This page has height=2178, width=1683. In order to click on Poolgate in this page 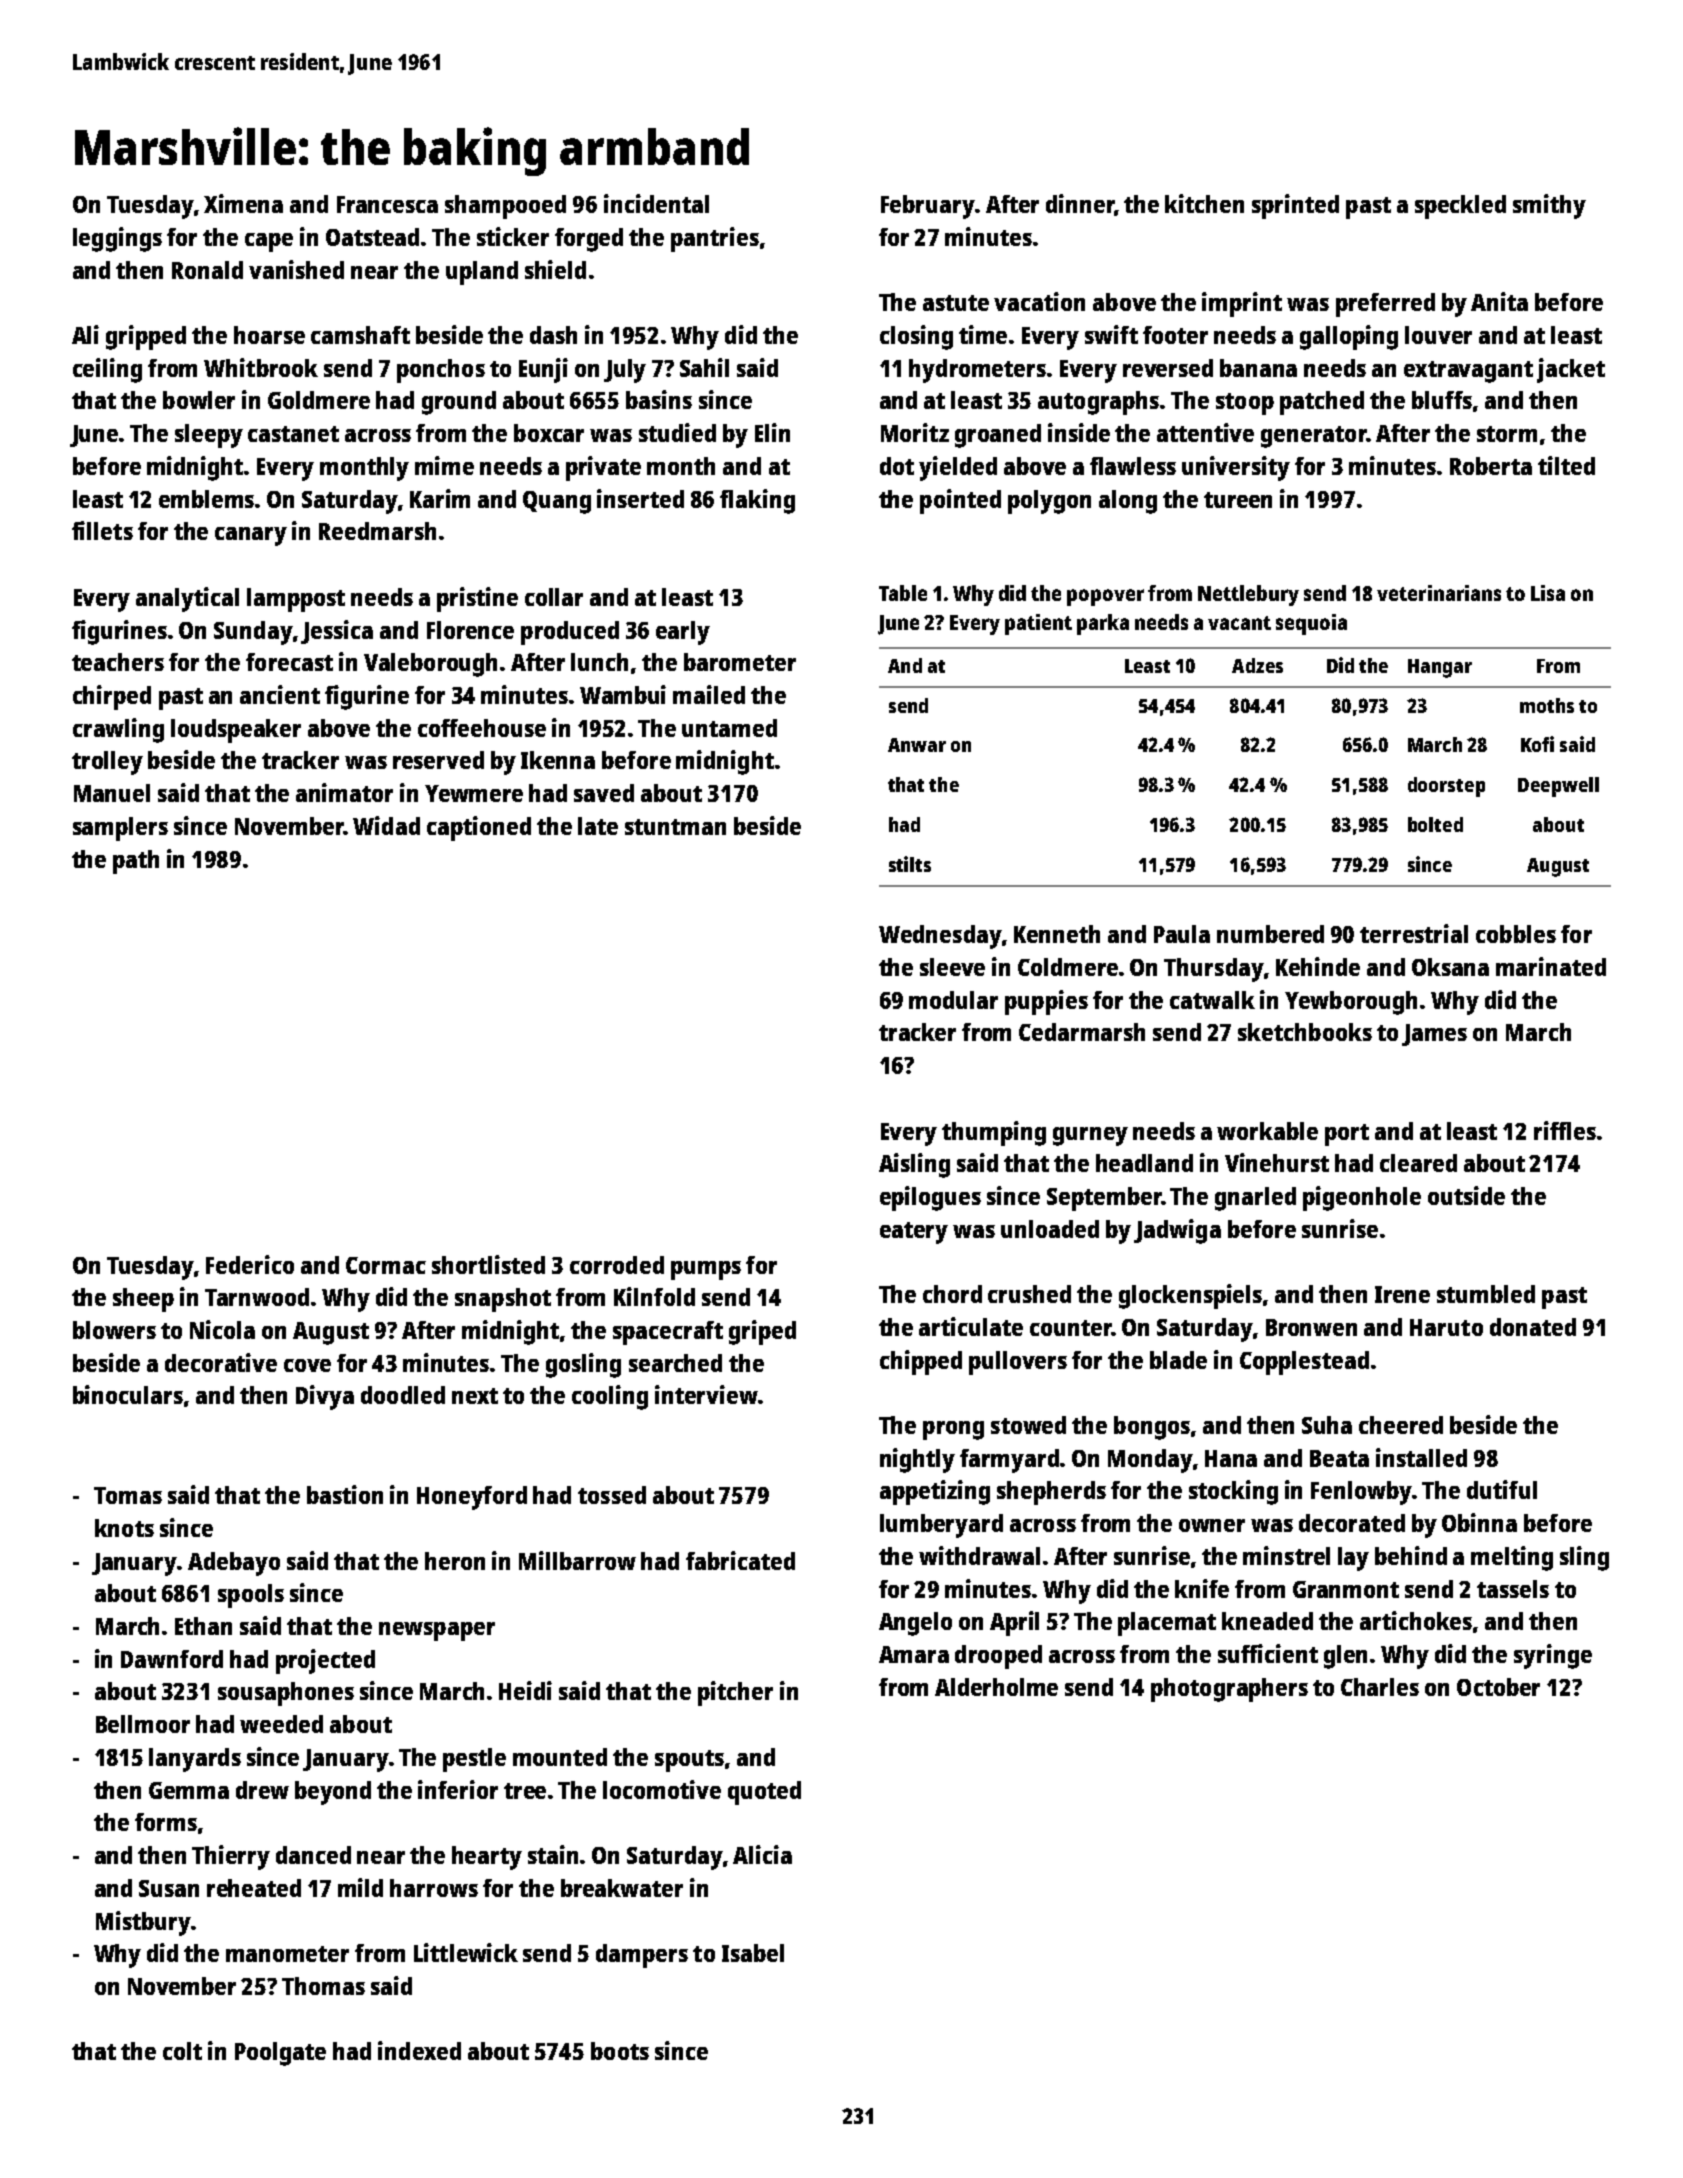, I will do `click(280, 2054)`.
